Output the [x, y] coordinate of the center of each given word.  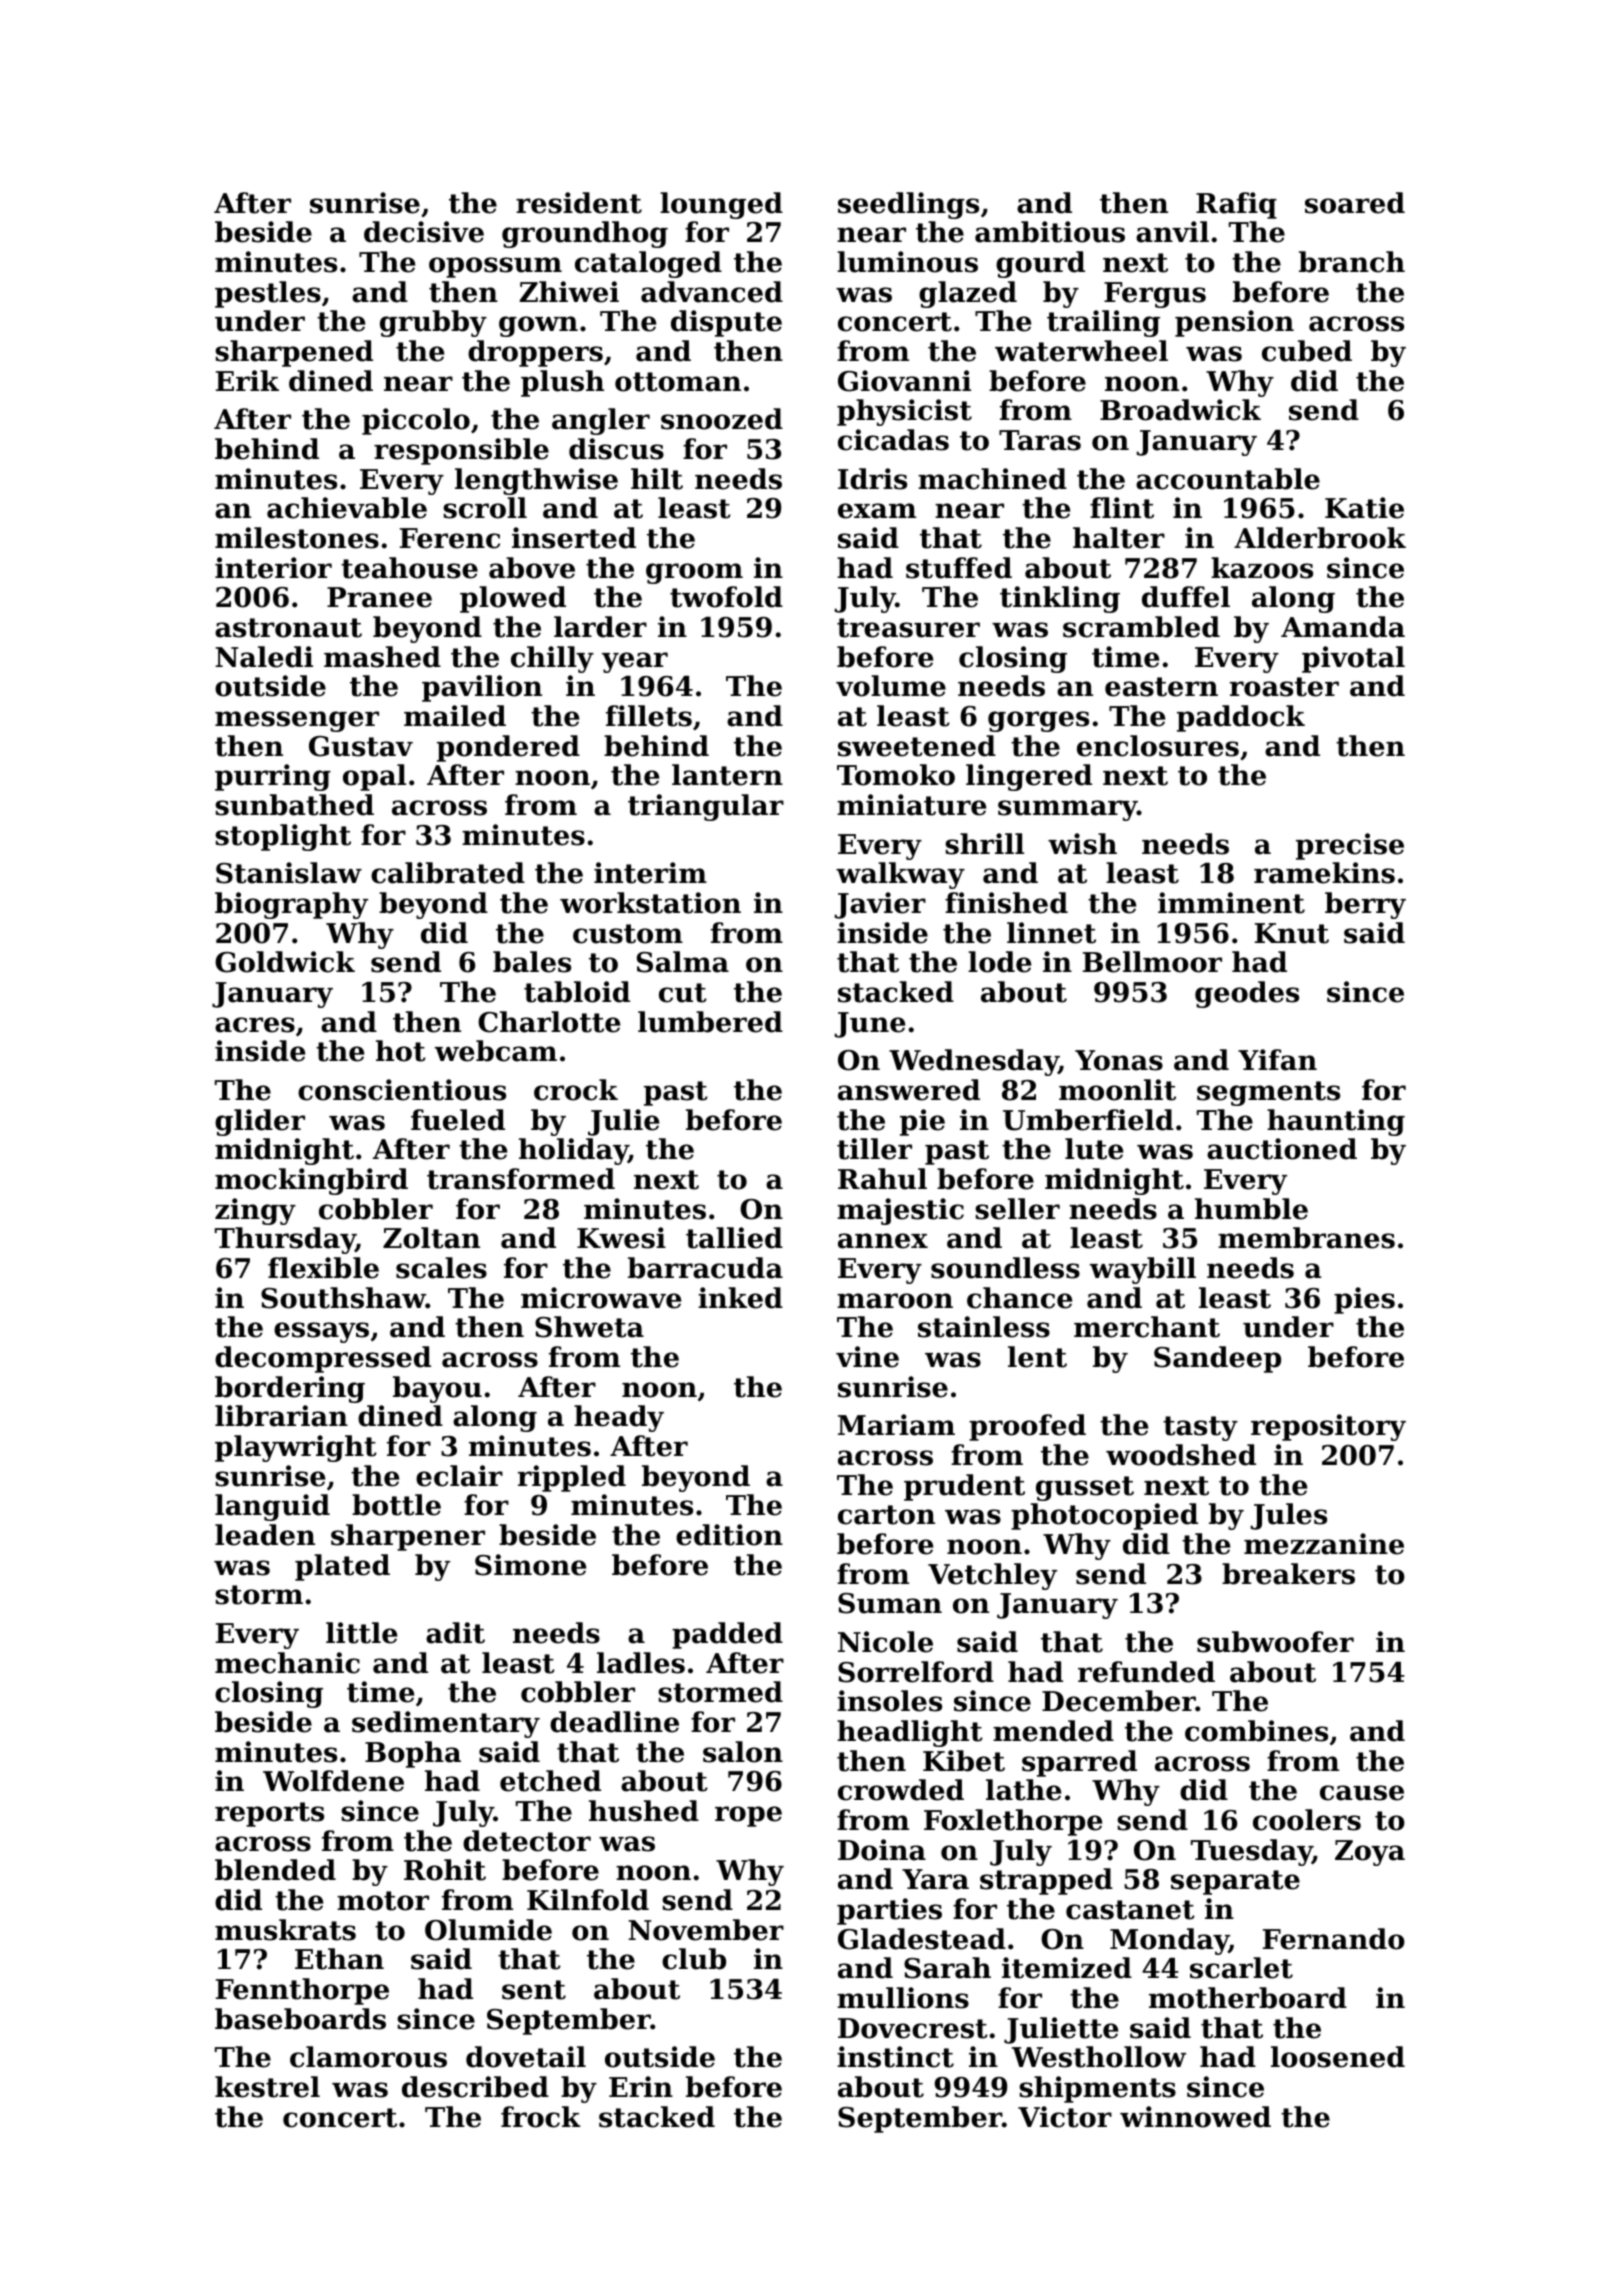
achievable [347, 508]
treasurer [908, 628]
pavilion [482, 688]
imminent [1231, 903]
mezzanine [1324, 1544]
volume [891, 686]
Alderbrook [1320, 538]
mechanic [287, 1663]
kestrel [267, 2087]
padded [727, 1635]
